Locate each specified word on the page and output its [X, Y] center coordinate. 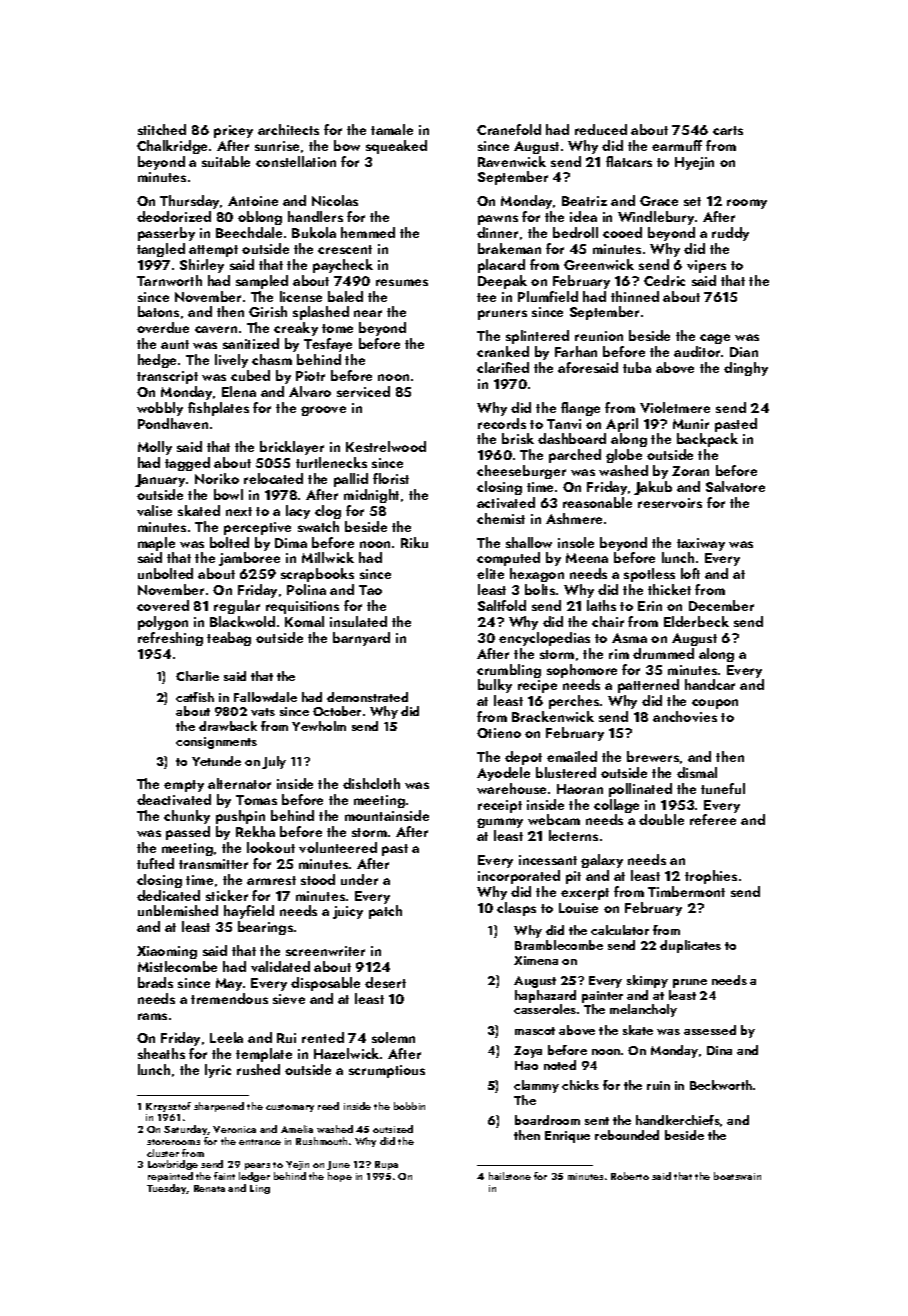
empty [184, 786]
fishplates [218, 409]
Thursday [189, 202]
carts [728, 130]
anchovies [685, 716]
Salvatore [735, 486]
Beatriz [584, 201]
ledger [254, 1177]
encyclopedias [544, 639]
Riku [414, 542]
